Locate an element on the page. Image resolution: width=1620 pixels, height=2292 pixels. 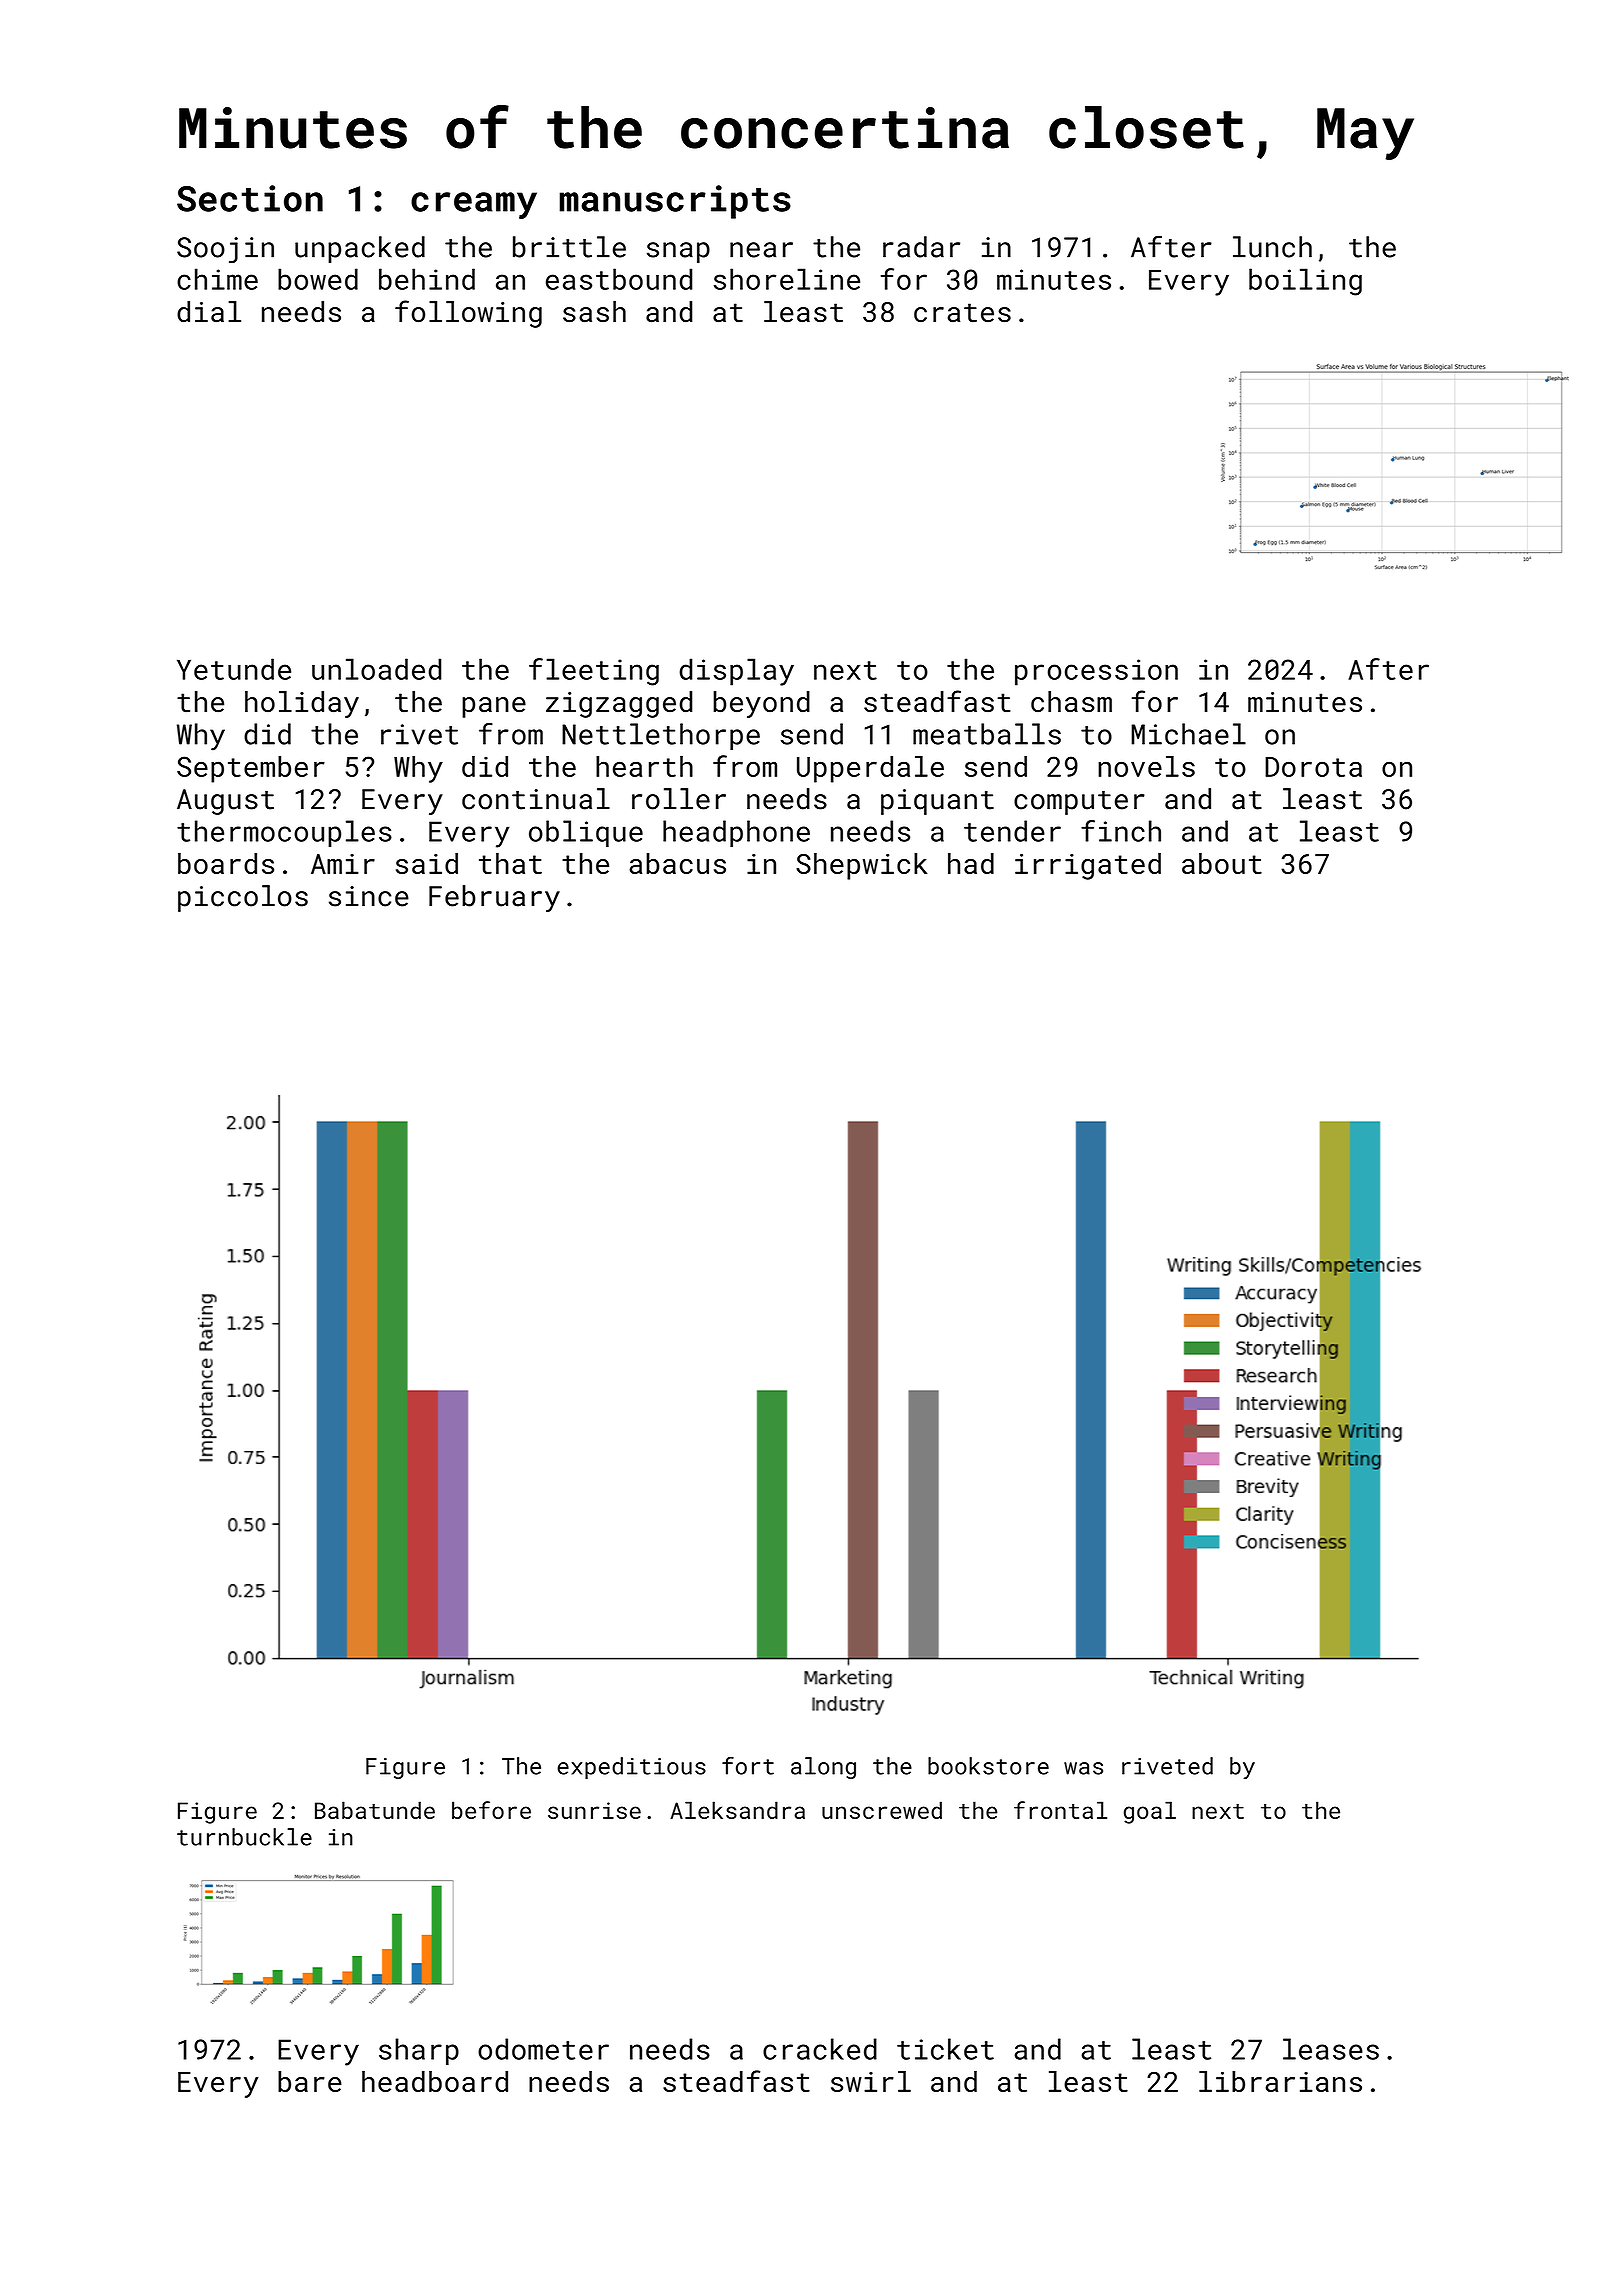
lunch is located at coordinates (1272, 247).
